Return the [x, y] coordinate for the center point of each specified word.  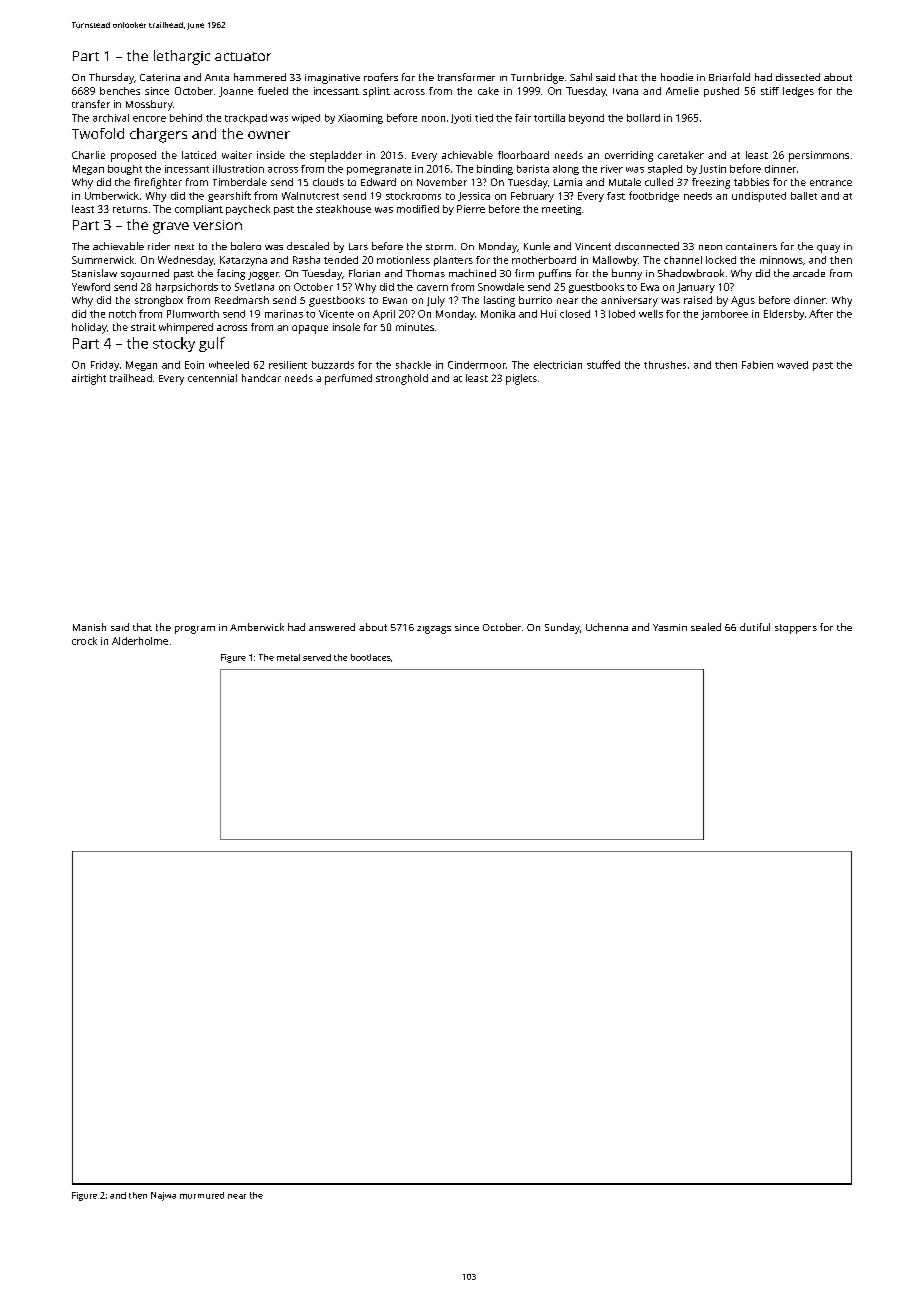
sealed [706, 627]
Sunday [562, 628]
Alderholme [140, 641]
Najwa [163, 1196]
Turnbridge [537, 78]
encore [149, 119]
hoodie [677, 77]
